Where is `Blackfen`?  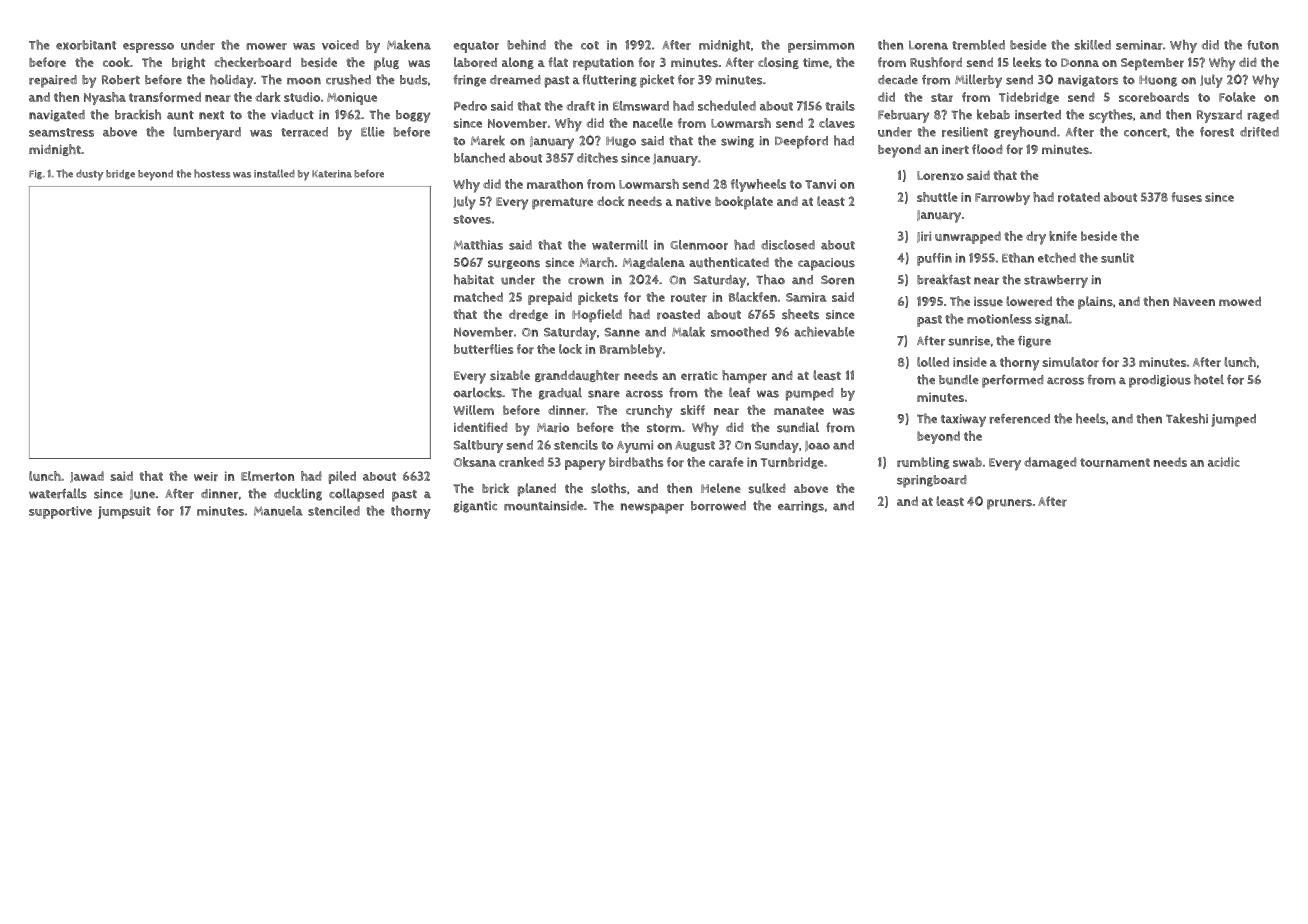 Blackfen is located at coordinates (753, 297).
